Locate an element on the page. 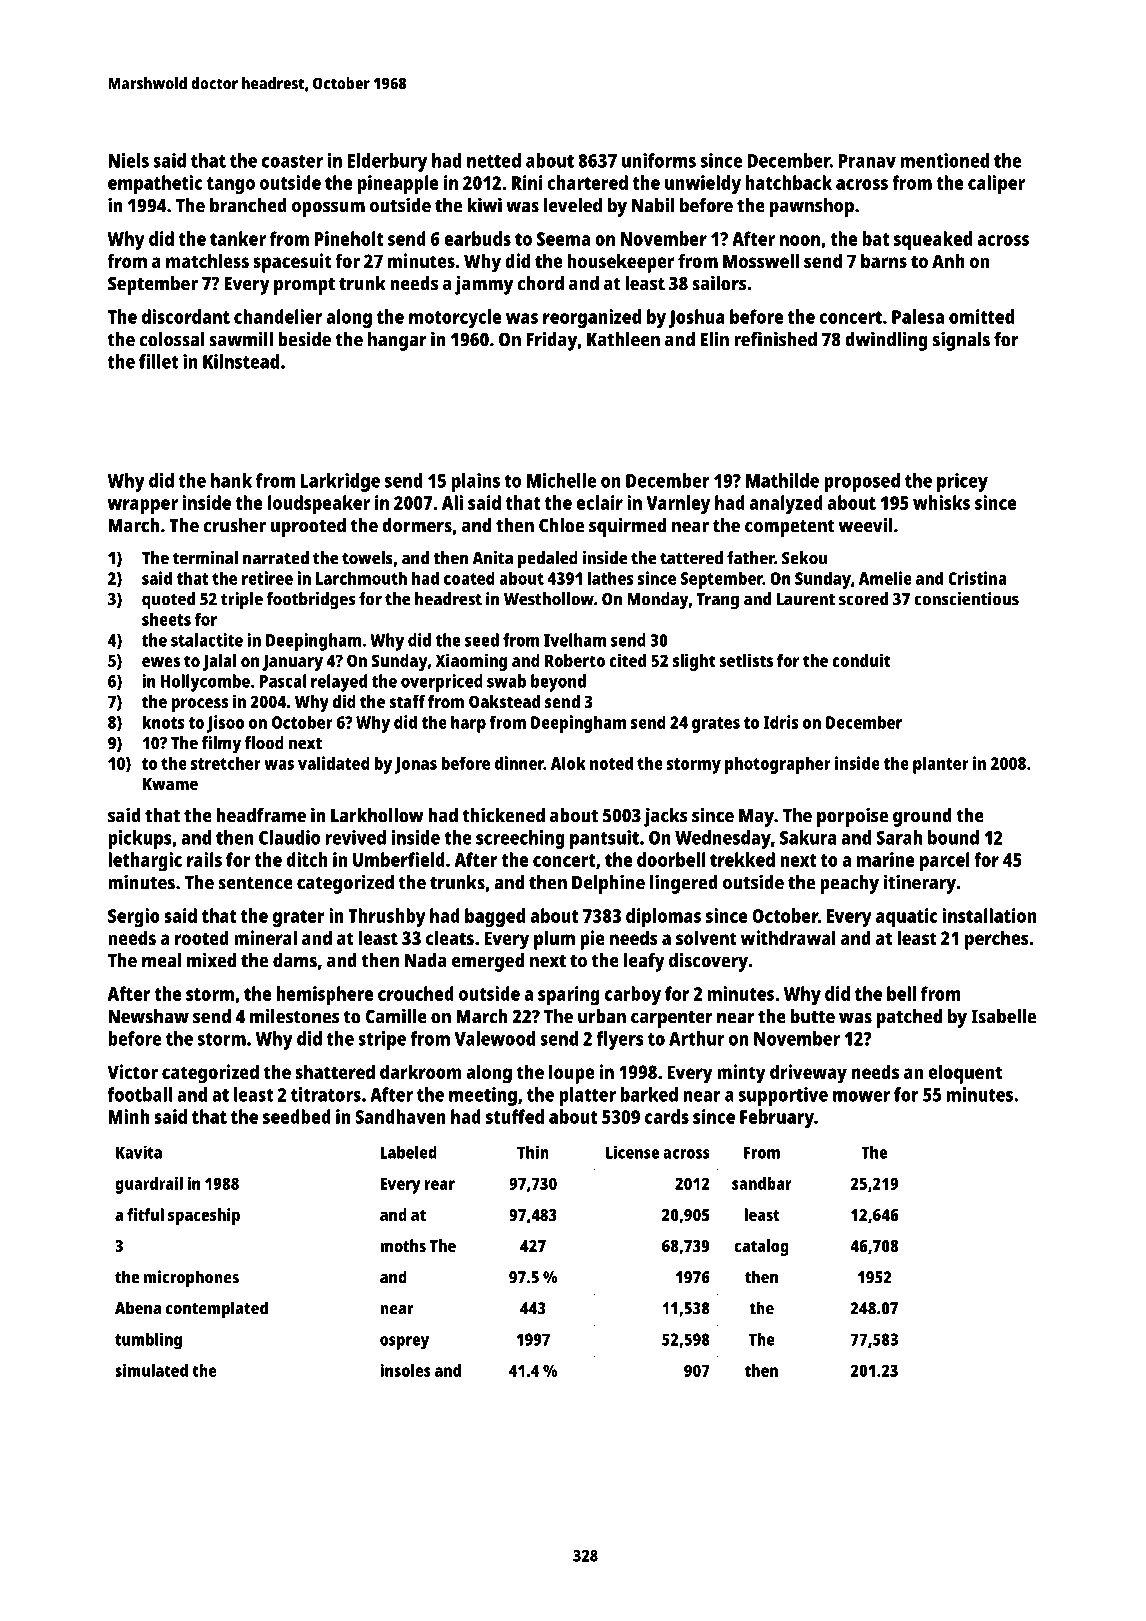  Umberfield is located at coordinates (399, 859).
